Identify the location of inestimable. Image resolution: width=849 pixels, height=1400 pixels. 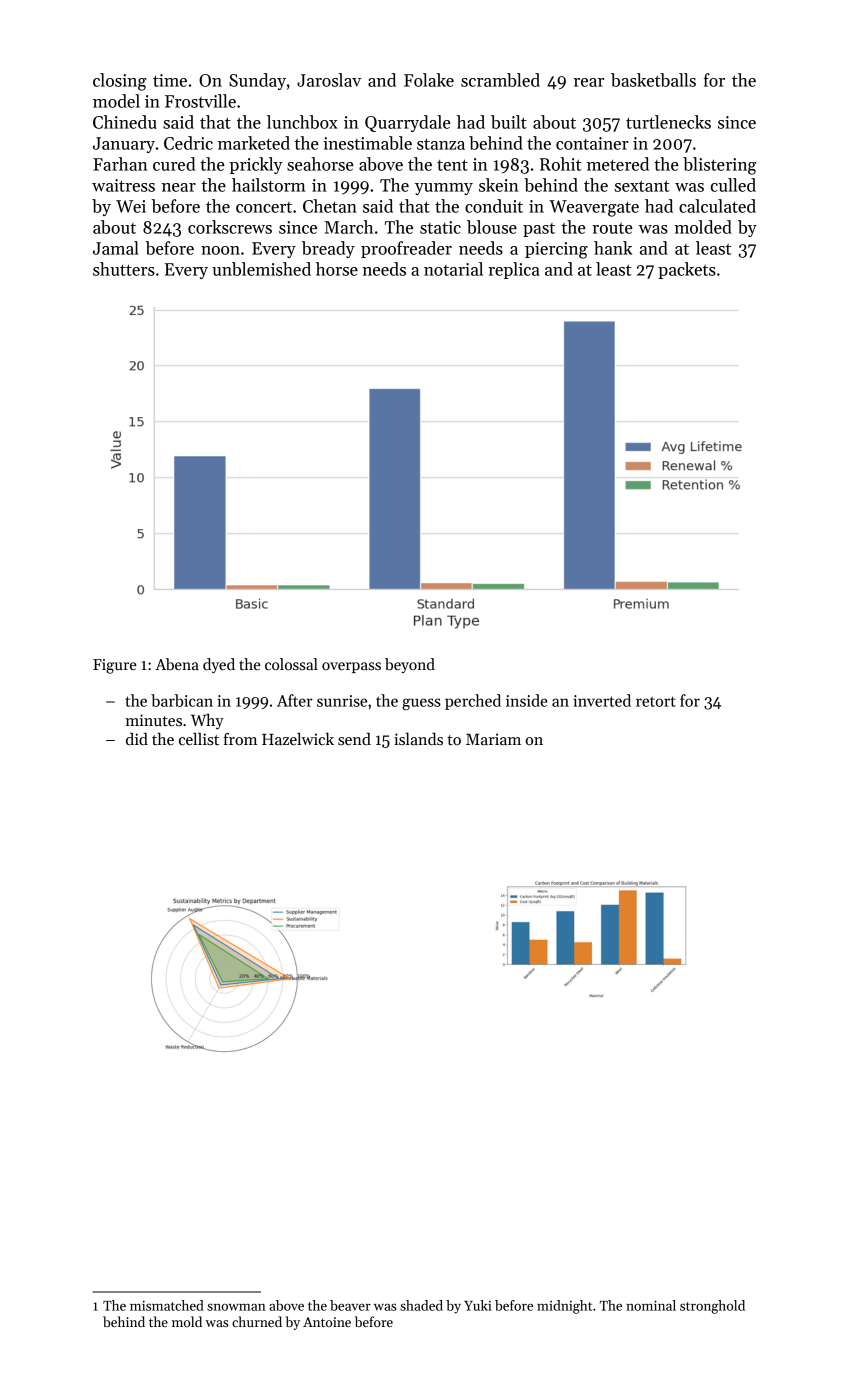
(367, 143).
